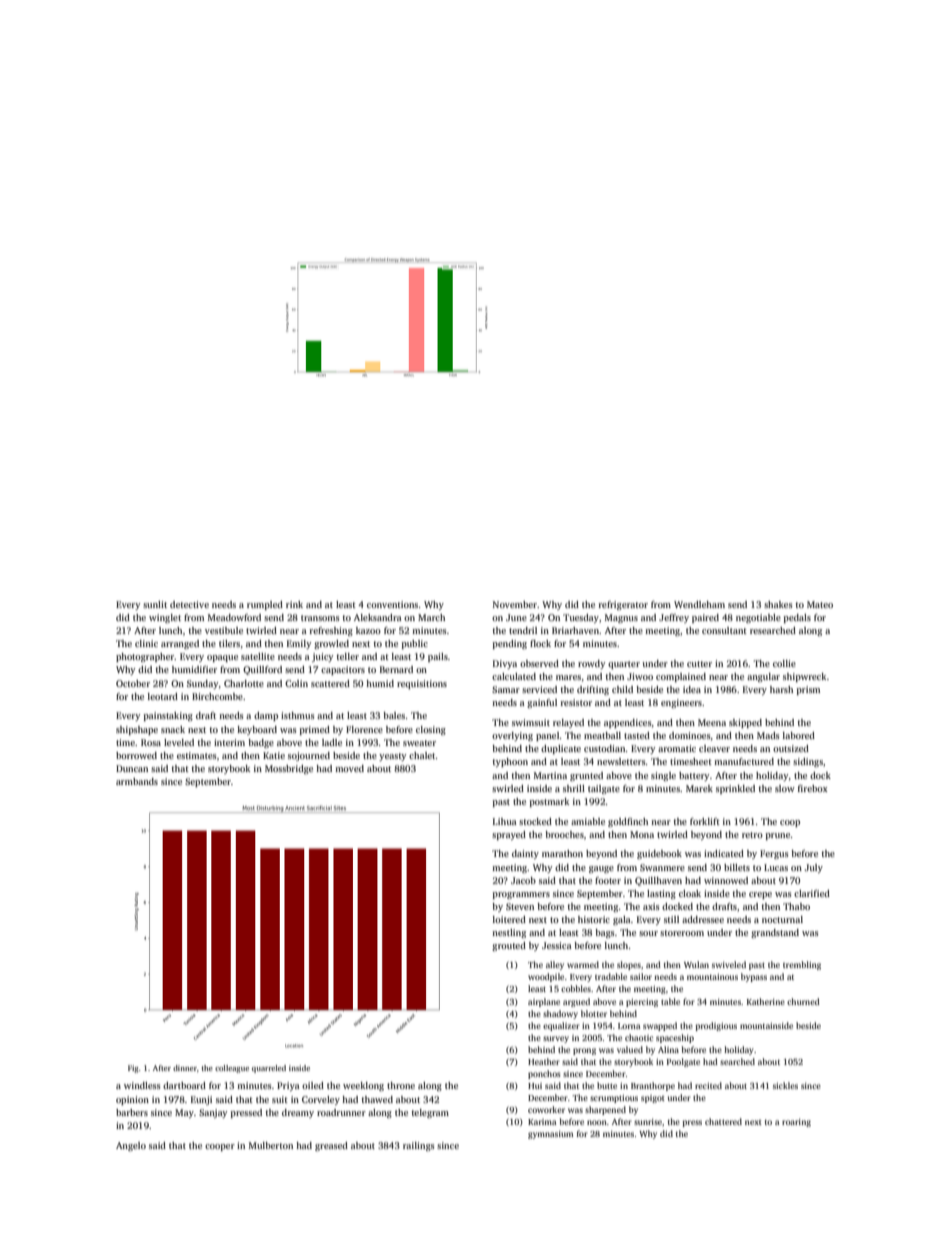 The width and height of the document is (952, 1233). I want to click on armbands, so click(137, 781).
